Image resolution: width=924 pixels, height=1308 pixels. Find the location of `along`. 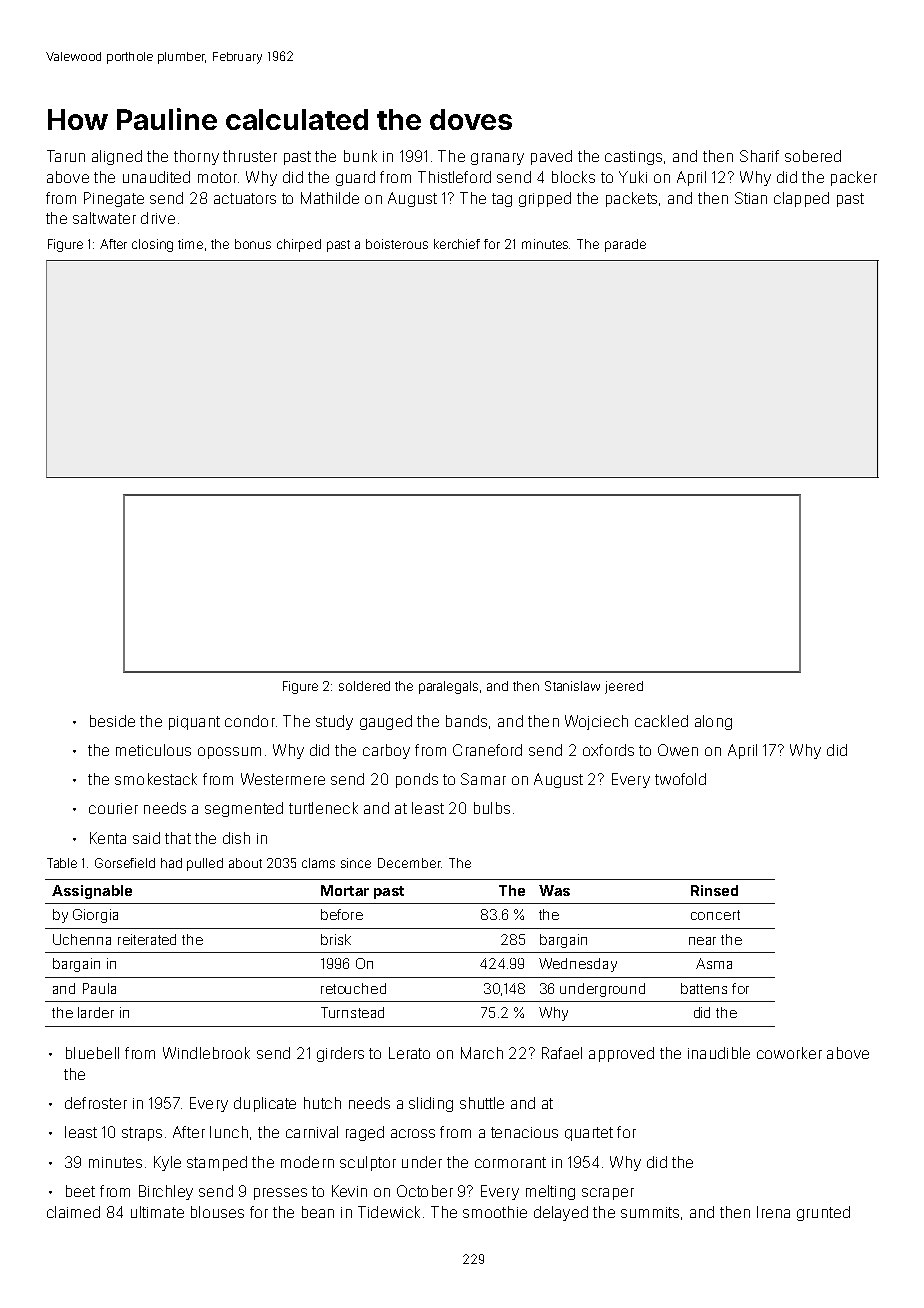

along is located at coordinates (713, 722).
